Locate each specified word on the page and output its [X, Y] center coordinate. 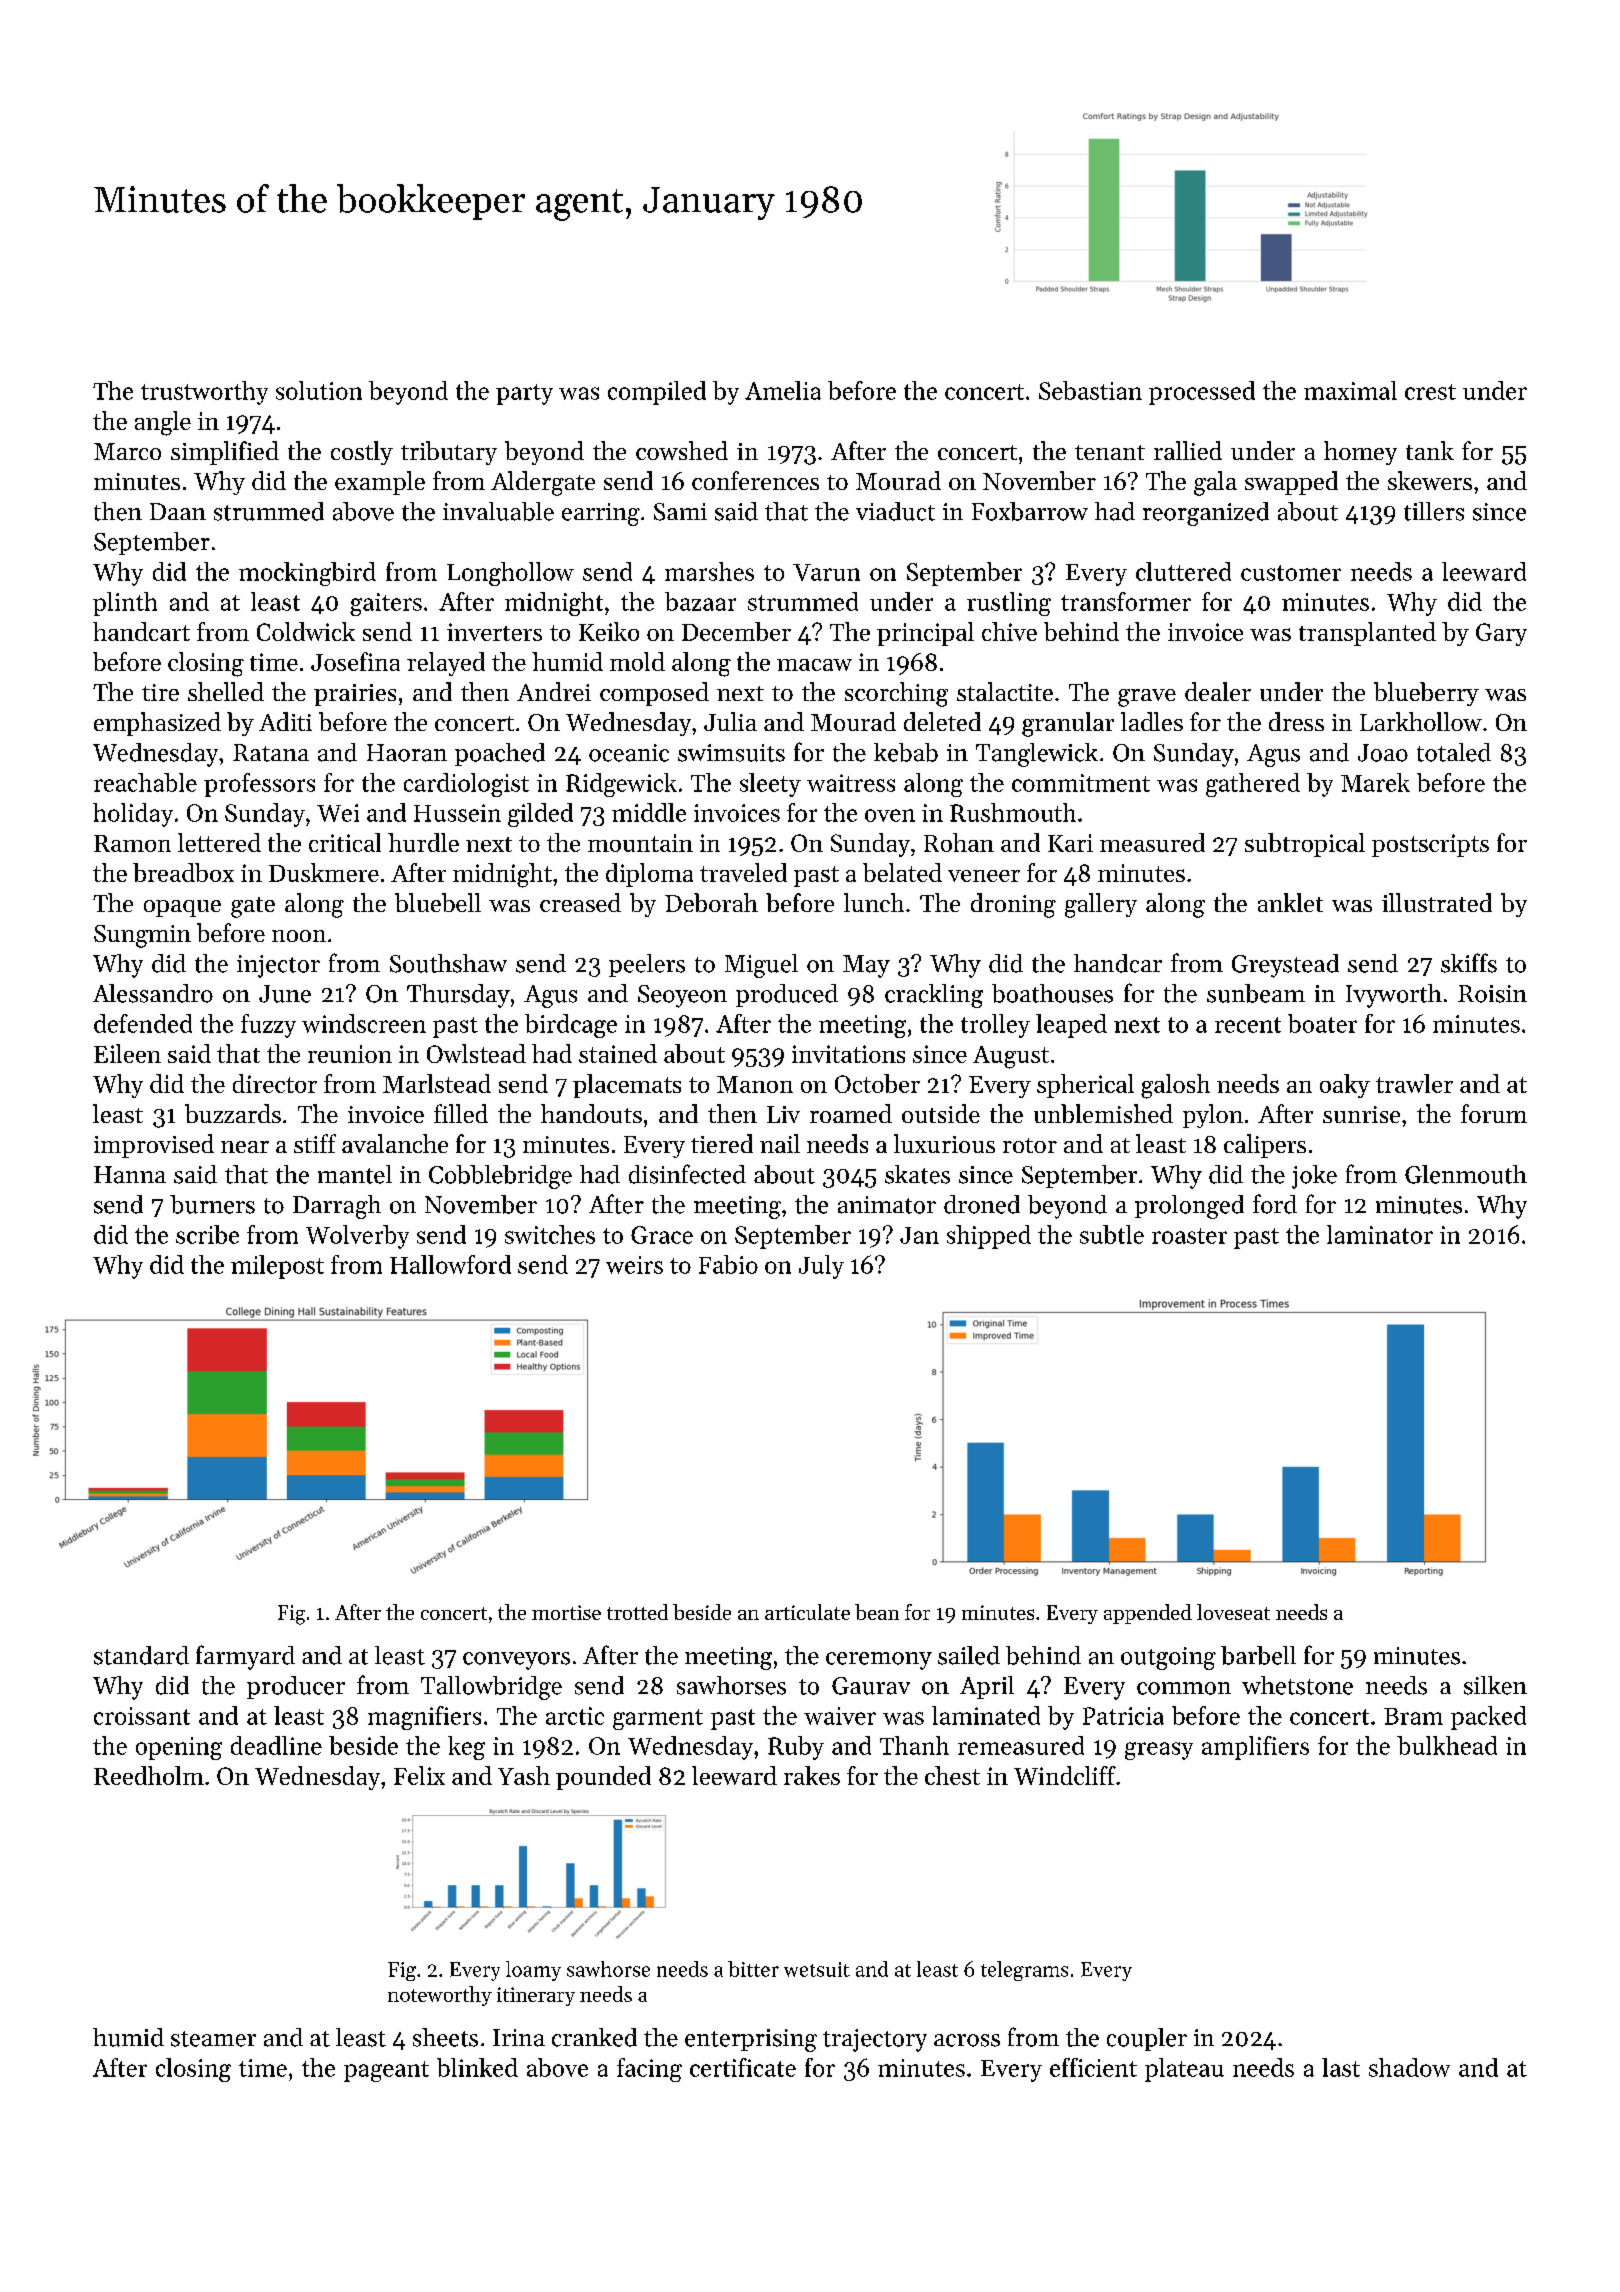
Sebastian [1090, 390]
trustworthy [204, 393]
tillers [1434, 511]
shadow [1409, 2067]
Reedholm [149, 1775]
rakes [812, 1775]
